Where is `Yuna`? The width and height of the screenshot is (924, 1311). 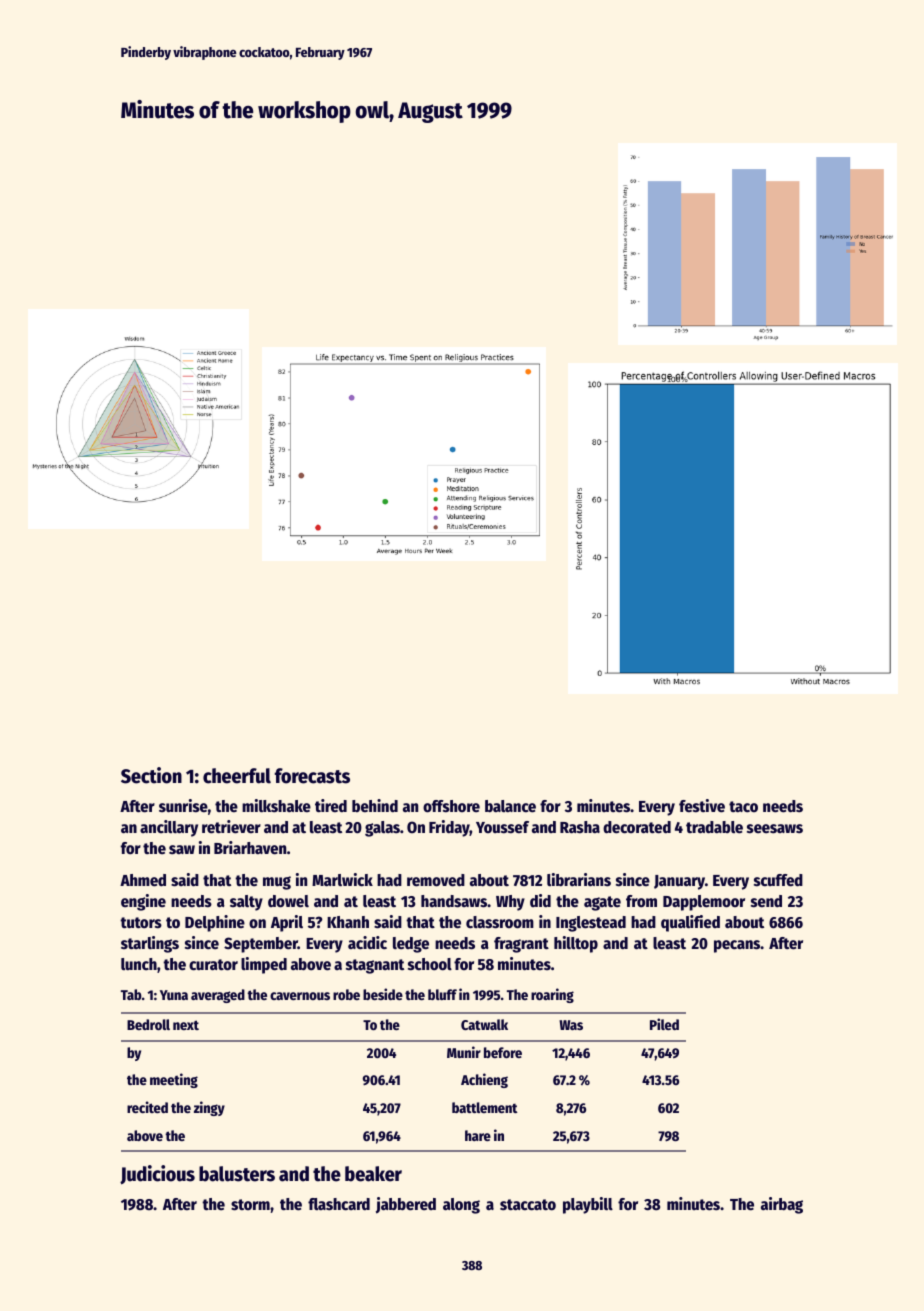 Yuna is located at coordinates (174, 995).
